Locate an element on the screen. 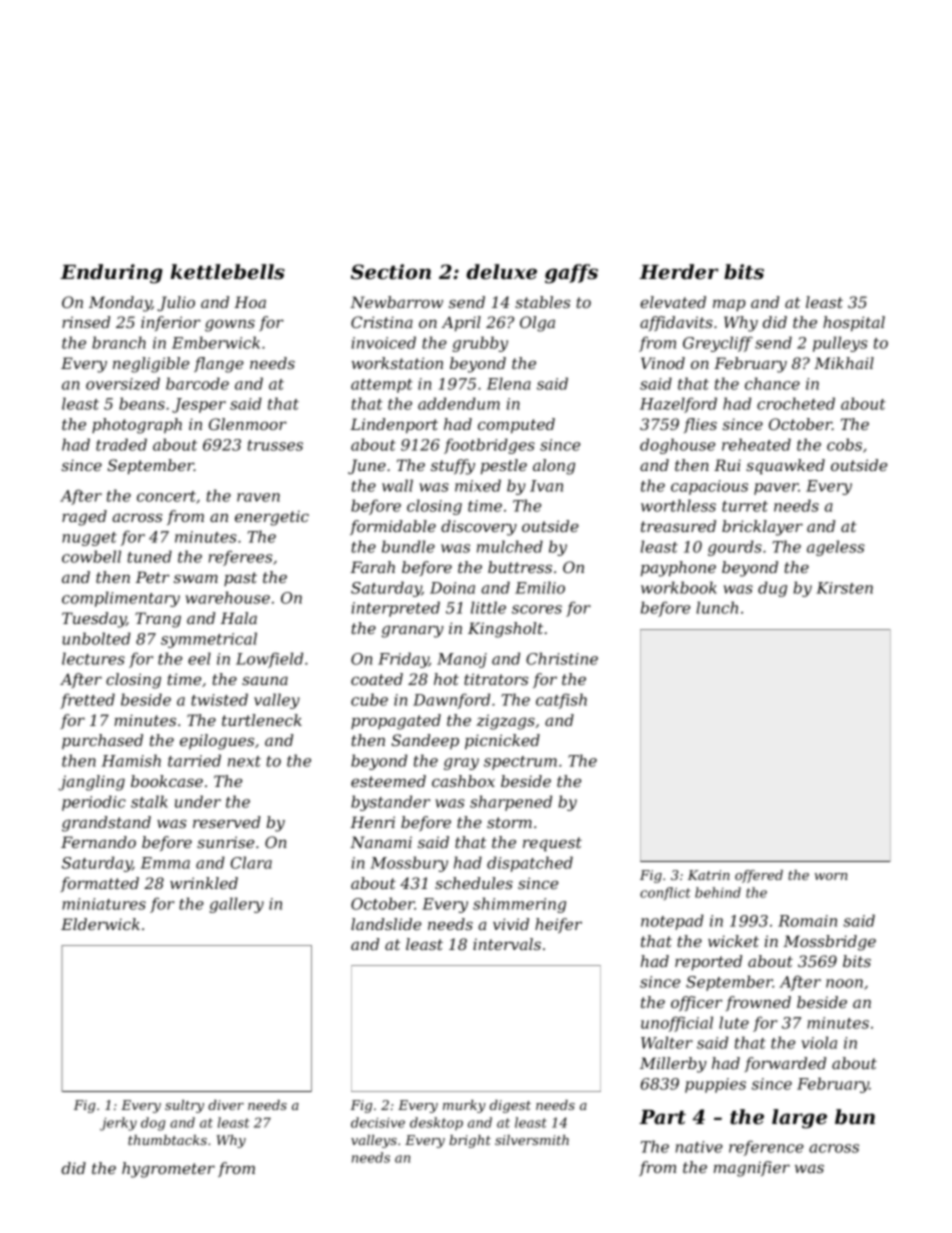 The image size is (952, 1233). reserved is located at coordinates (227, 822).
